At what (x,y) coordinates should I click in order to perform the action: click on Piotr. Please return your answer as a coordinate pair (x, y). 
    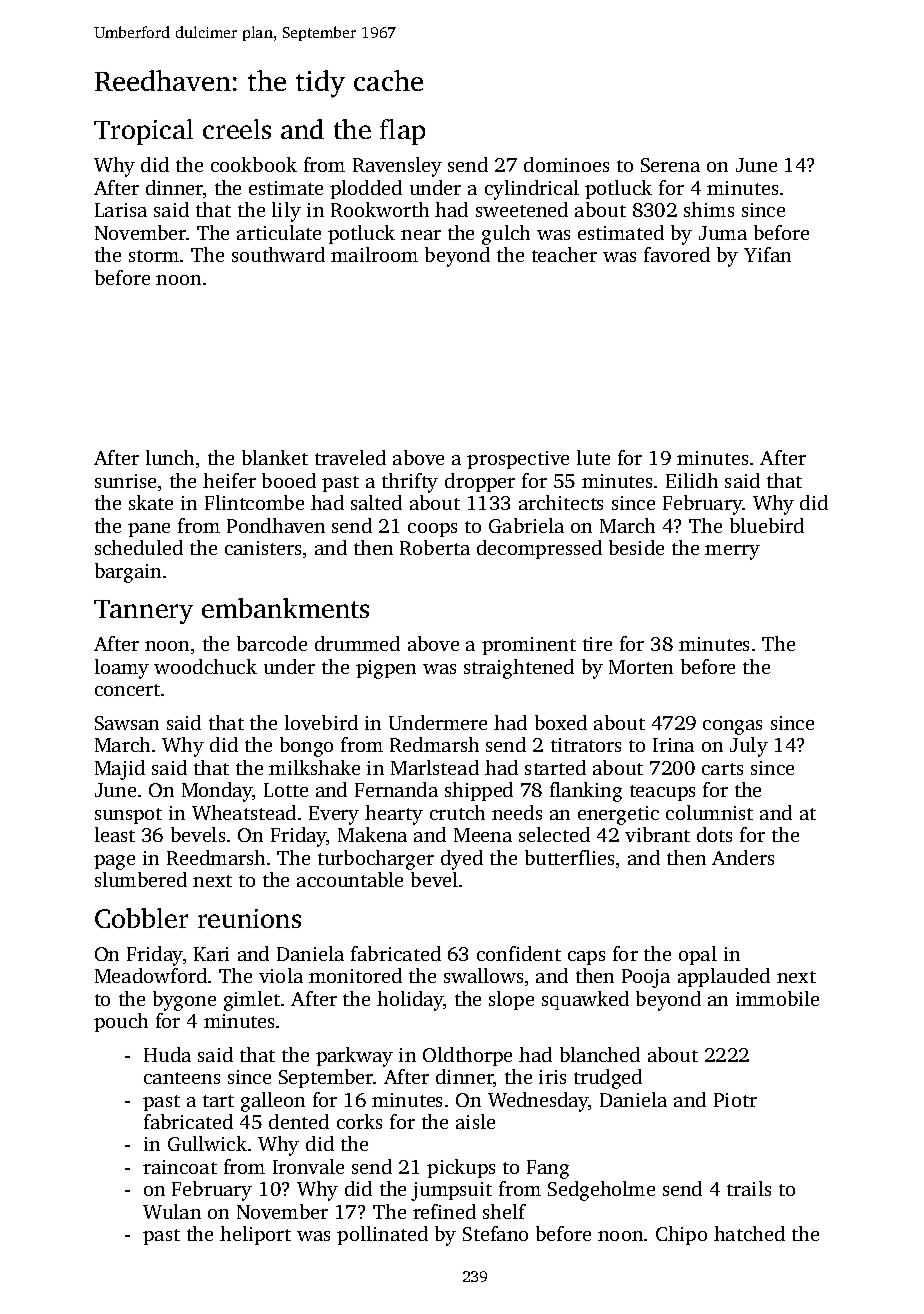
    Looking at the image, I should click on (735, 1100).
